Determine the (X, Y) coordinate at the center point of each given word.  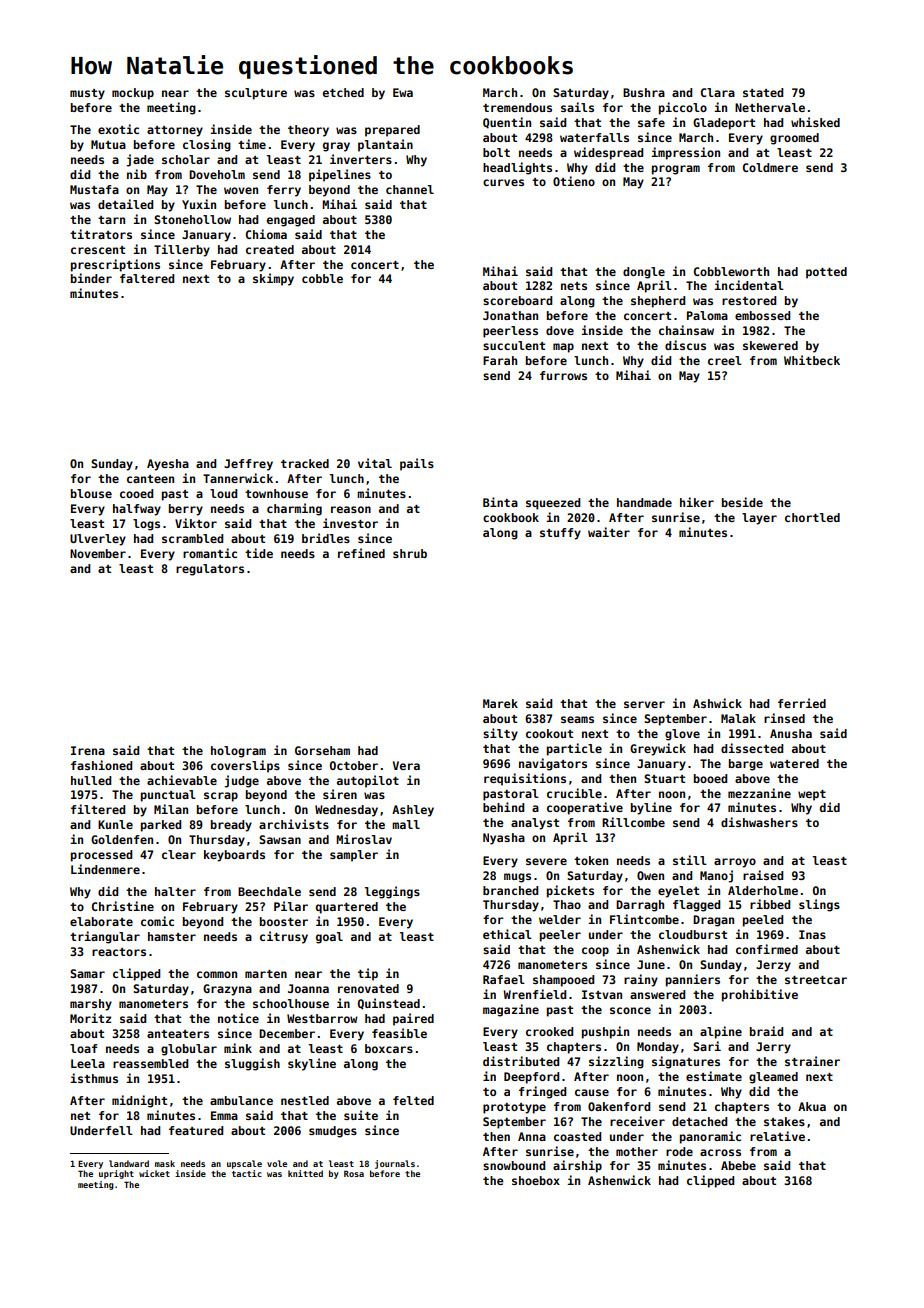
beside (742, 502)
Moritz (90, 1018)
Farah (500, 360)
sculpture (256, 94)
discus (685, 345)
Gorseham (322, 750)
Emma (224, 1115)
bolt (496, 152)
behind (503, 807)
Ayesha (168, 465)
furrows (563, 375)
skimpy (273, 279)
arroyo (735, 863)
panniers (693, 980)
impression (685, 153)
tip (368, 974)
